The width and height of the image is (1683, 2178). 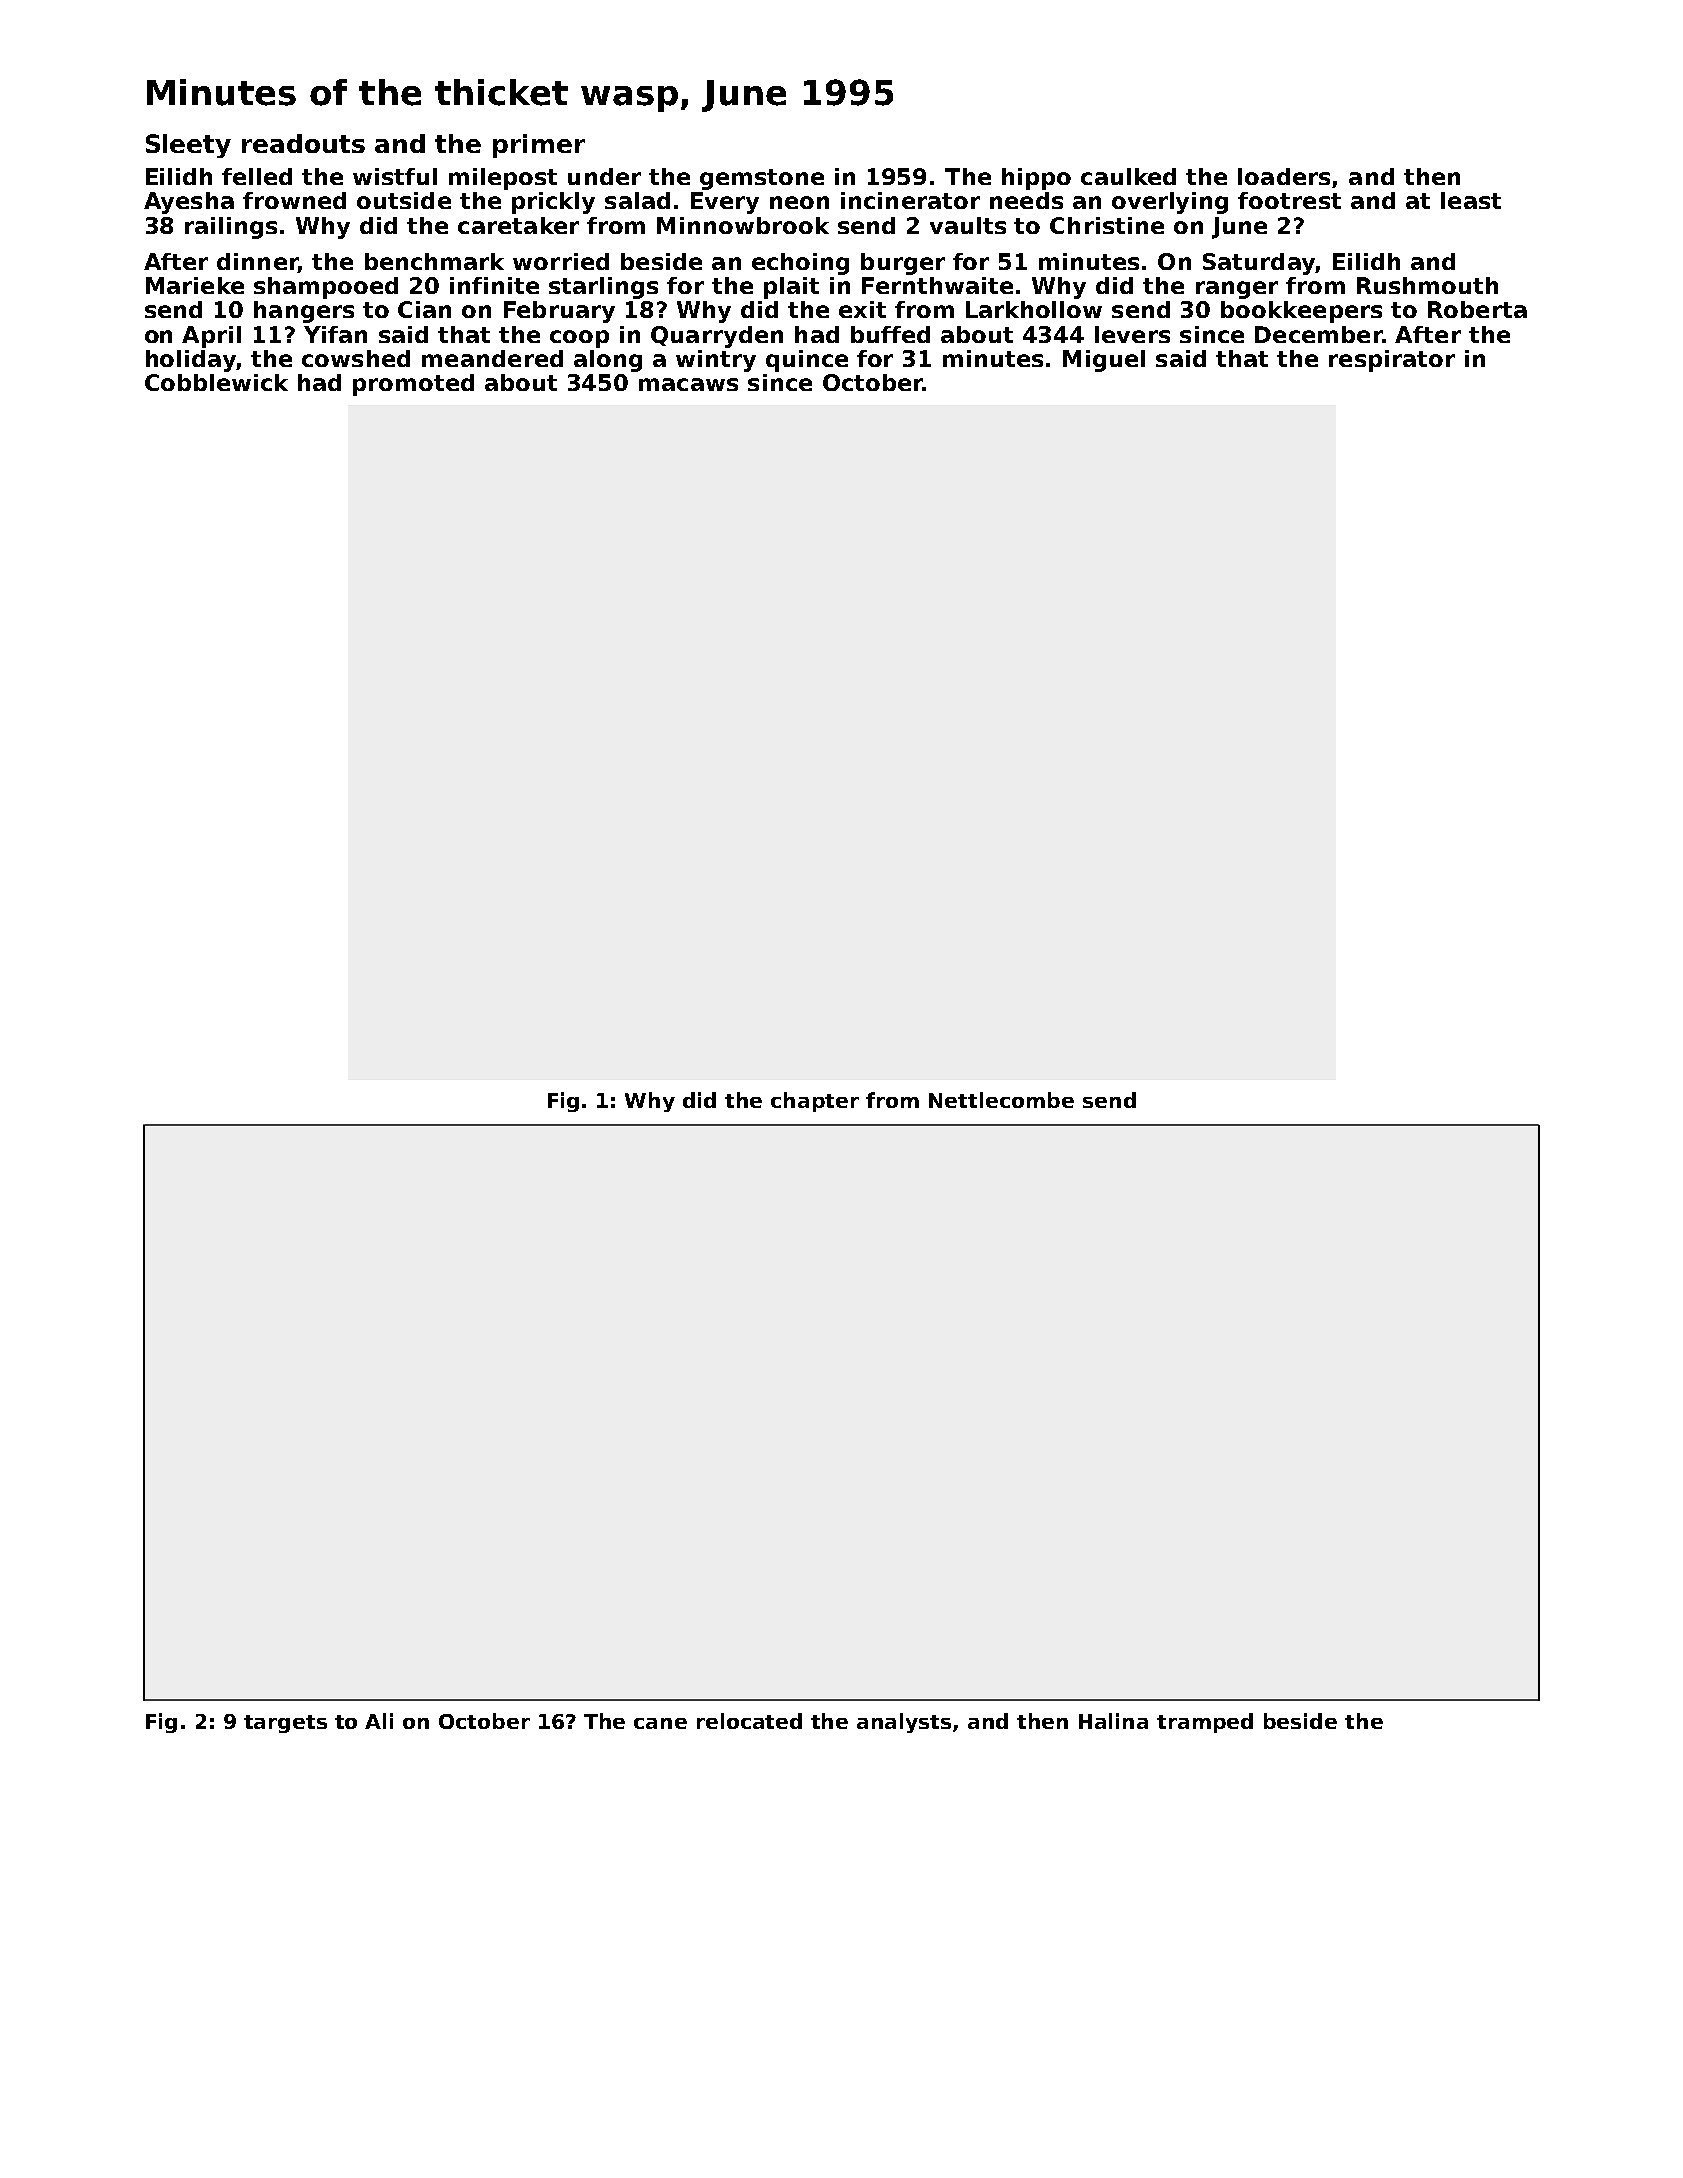 I want to click on incinerator, so click(x=910, y=200).
